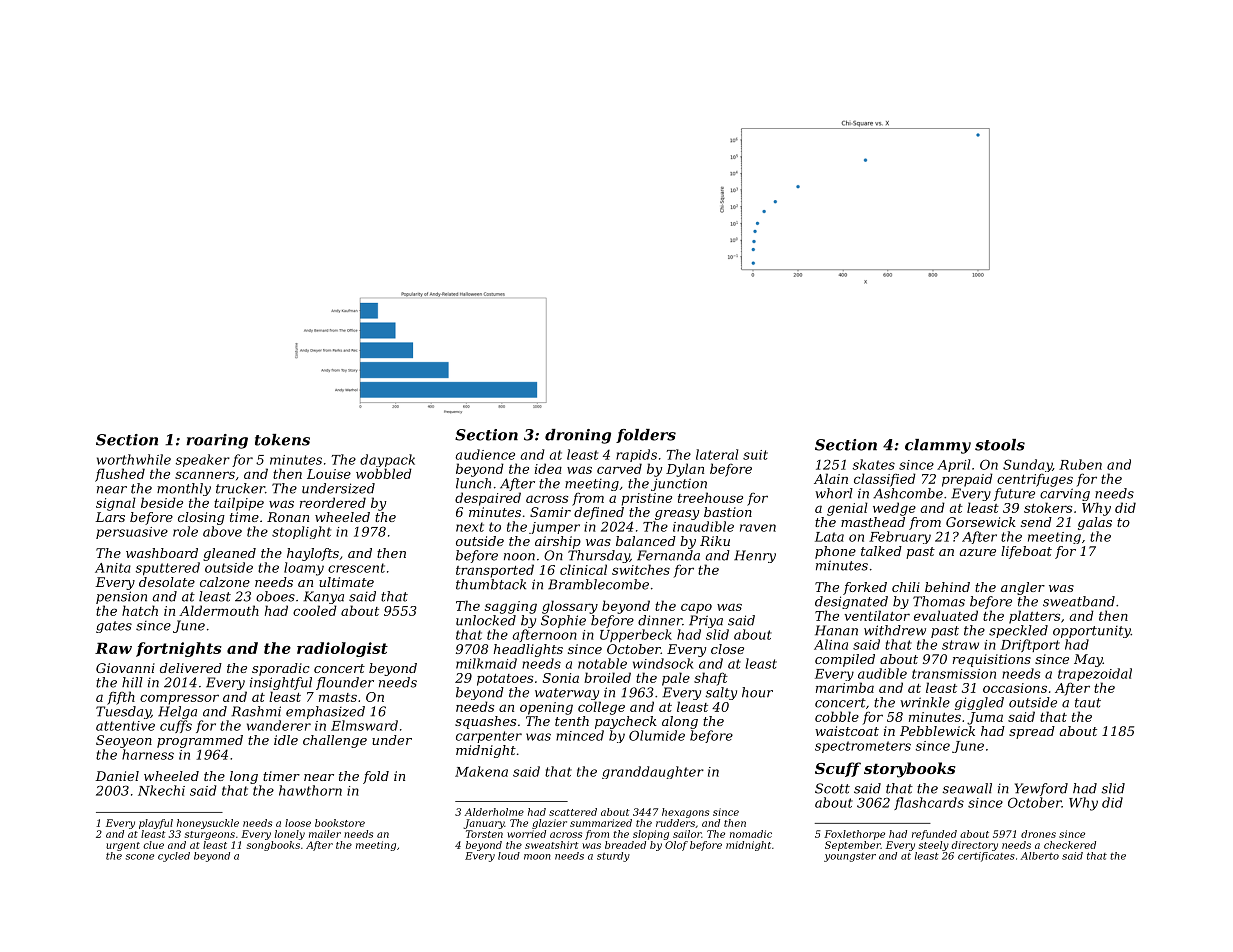  Describe the element at coordinates (863, 747) in the screenshot. I see `spectrometers` at that location.
